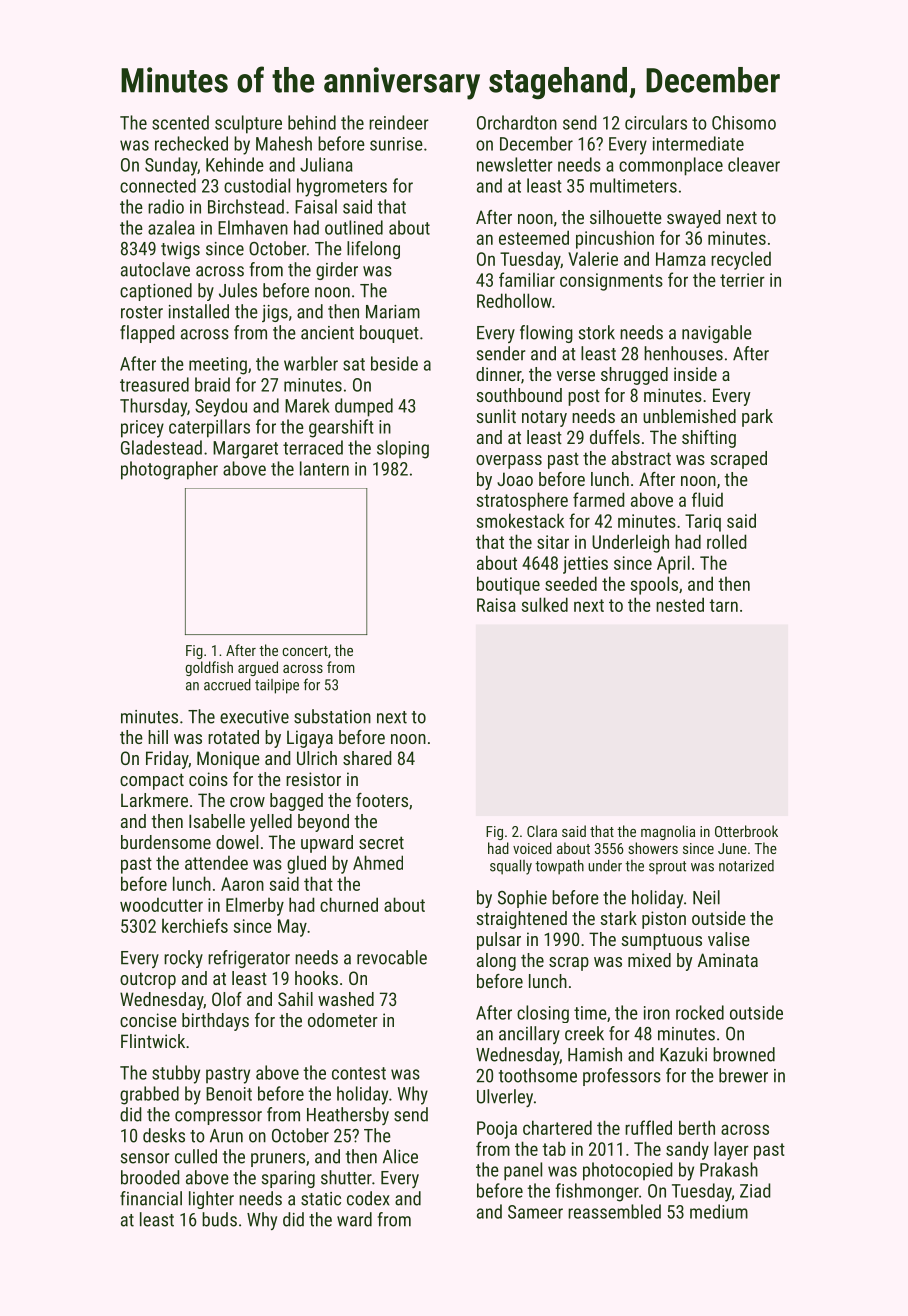  Describe the element at coordinates (626, 217) in the screenshot. I see `silhouette` at that location.
